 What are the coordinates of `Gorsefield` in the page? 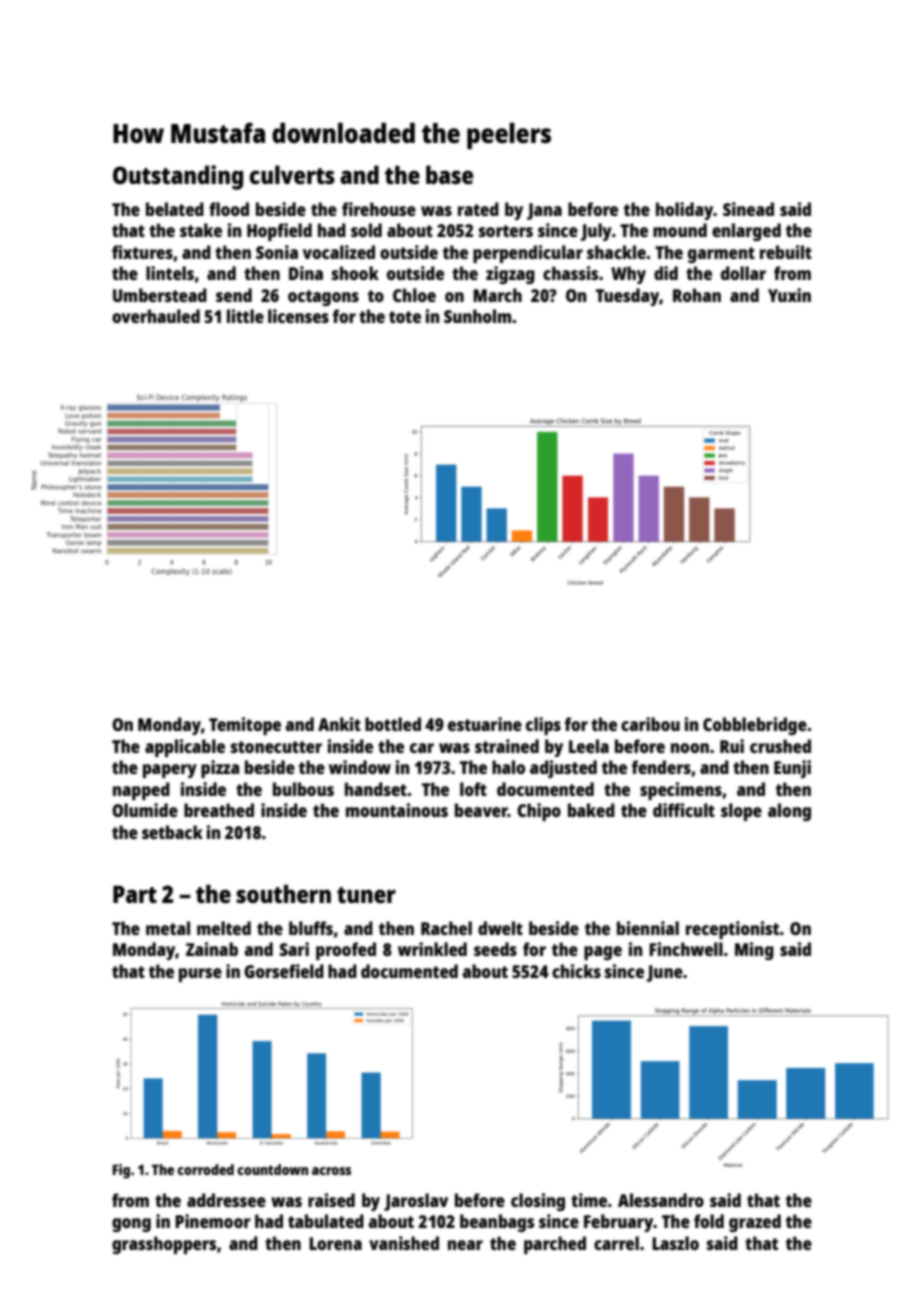 It's located at (284, 971).
